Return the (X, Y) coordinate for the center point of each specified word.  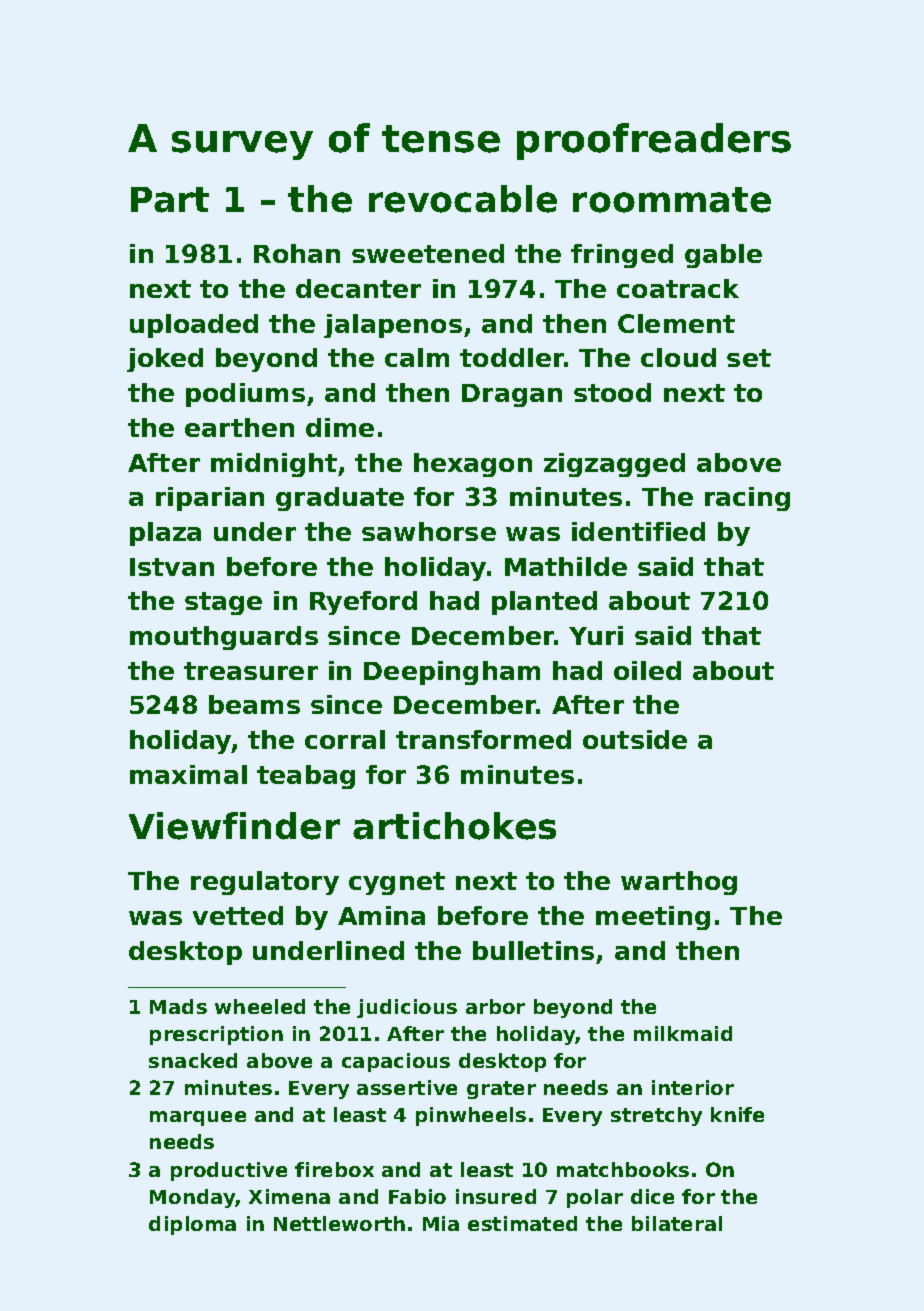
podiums (245, 395)
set (749, 358)
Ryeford (363, 603)
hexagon (473, 465)
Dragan (512, 395)
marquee (198, 1118)
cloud (678, 357)
